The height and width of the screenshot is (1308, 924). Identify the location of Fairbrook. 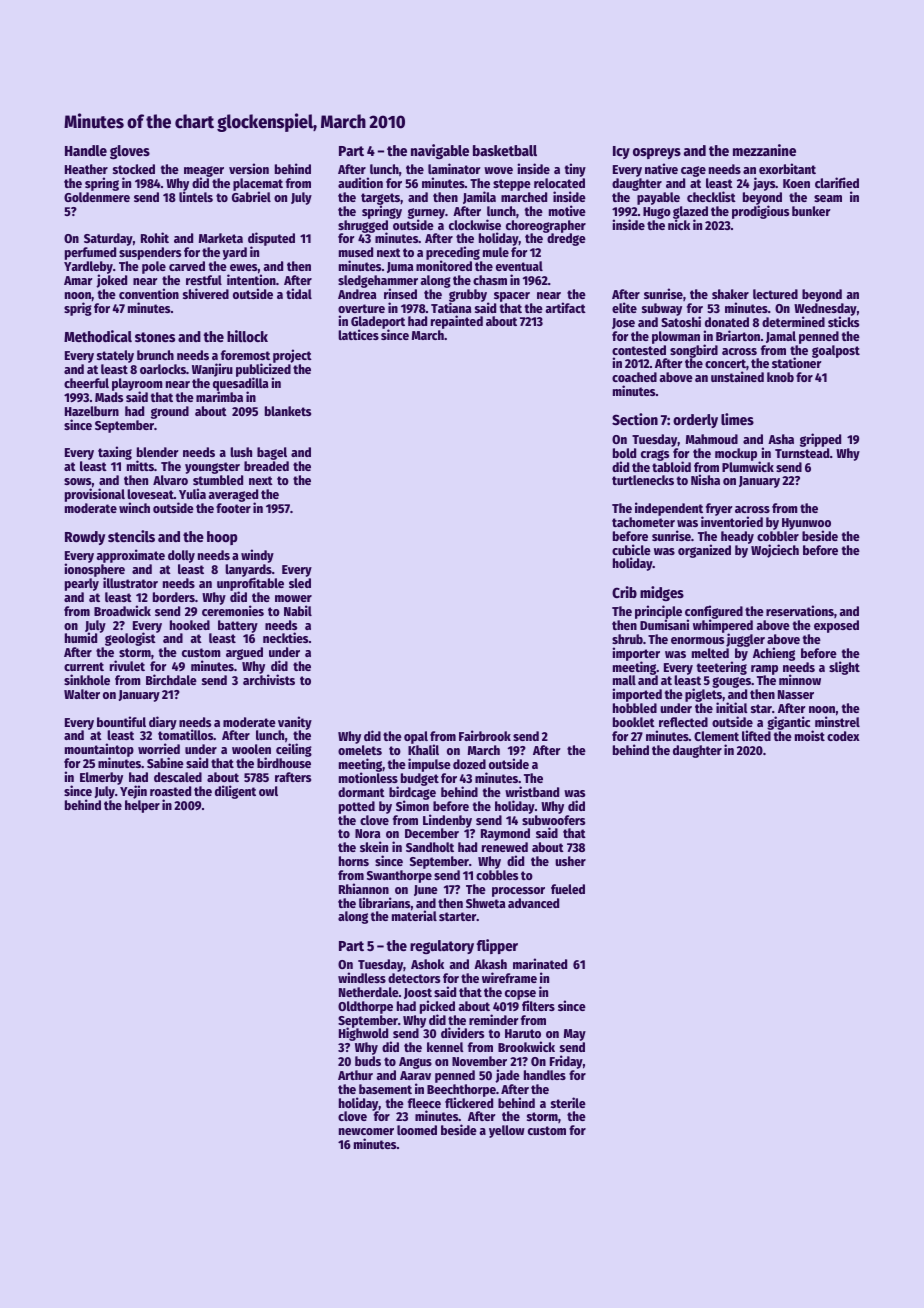
(485, 735).
